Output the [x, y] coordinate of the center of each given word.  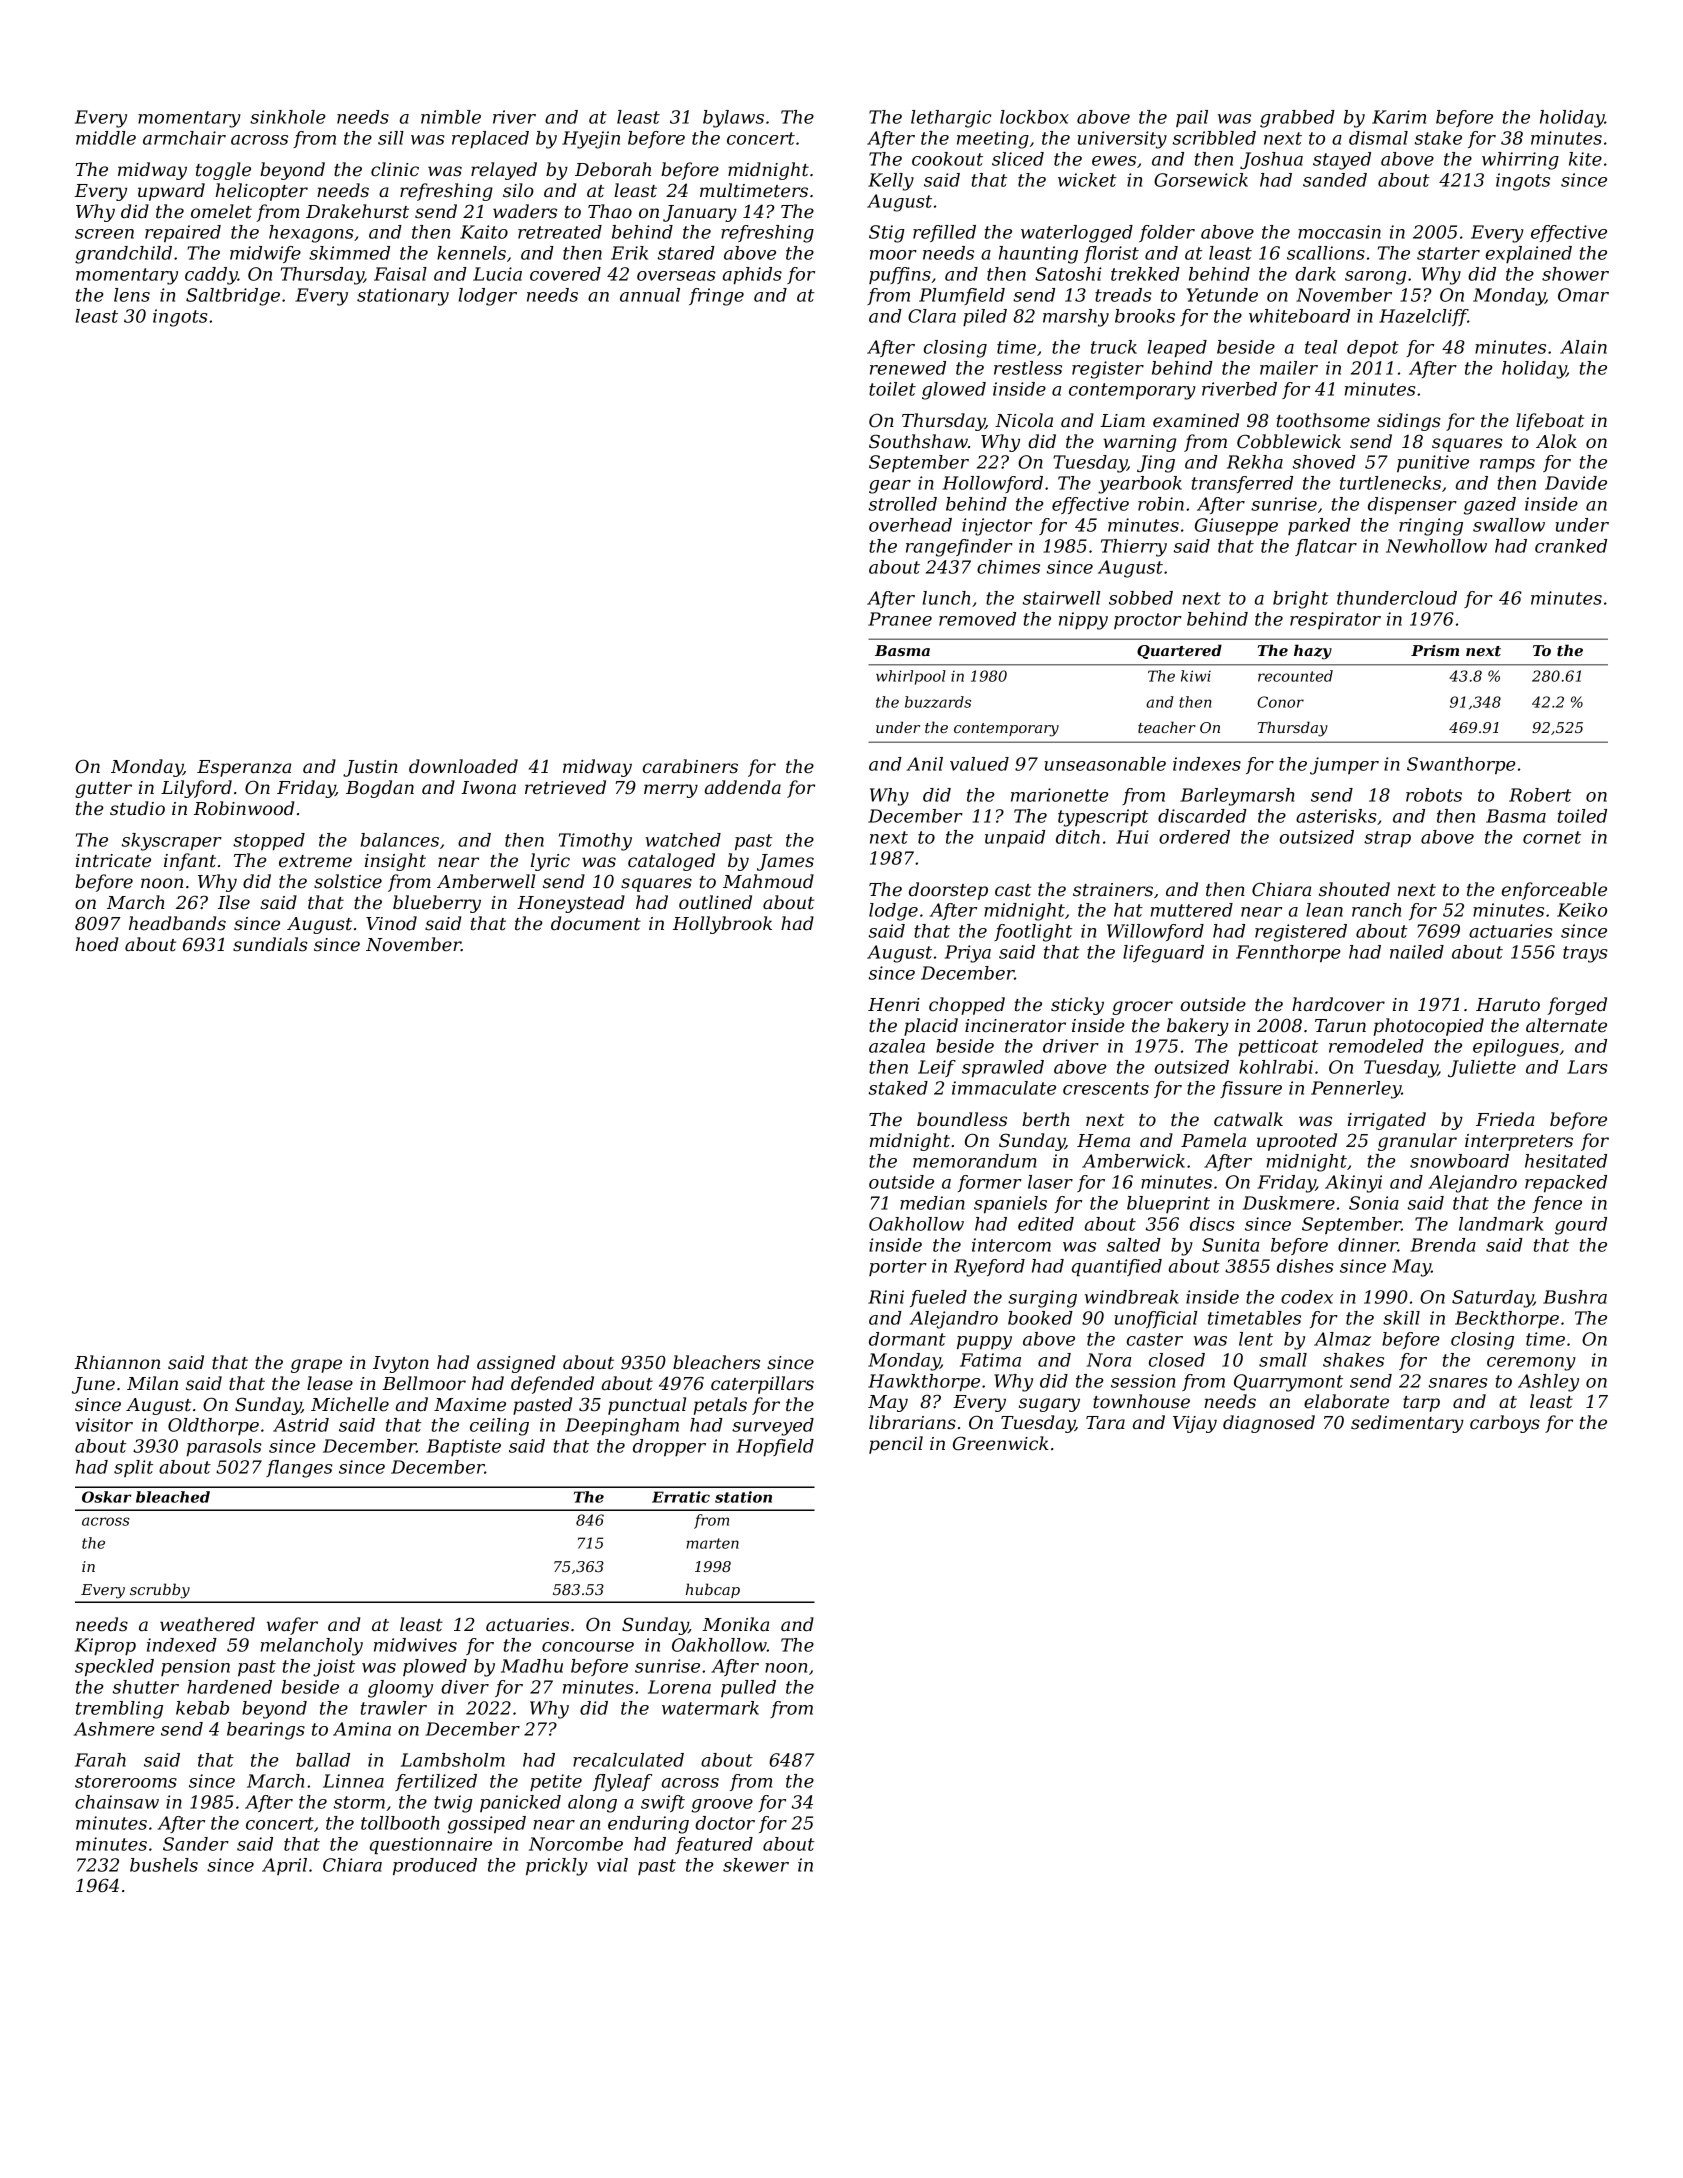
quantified [1117, 1267]
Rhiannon [117, 1362]
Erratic [681, 1497]
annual [650, 295]
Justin [370, 768]
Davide [1576, 483]
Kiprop [105, 1646]
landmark [1501, 1224]
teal [1321, 347]
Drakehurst [357, 211]
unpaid [1015, 838]
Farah [100, 1760]
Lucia [497, 274]
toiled [1582, 816]
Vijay [1195, 1424]
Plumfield [962, 296]
